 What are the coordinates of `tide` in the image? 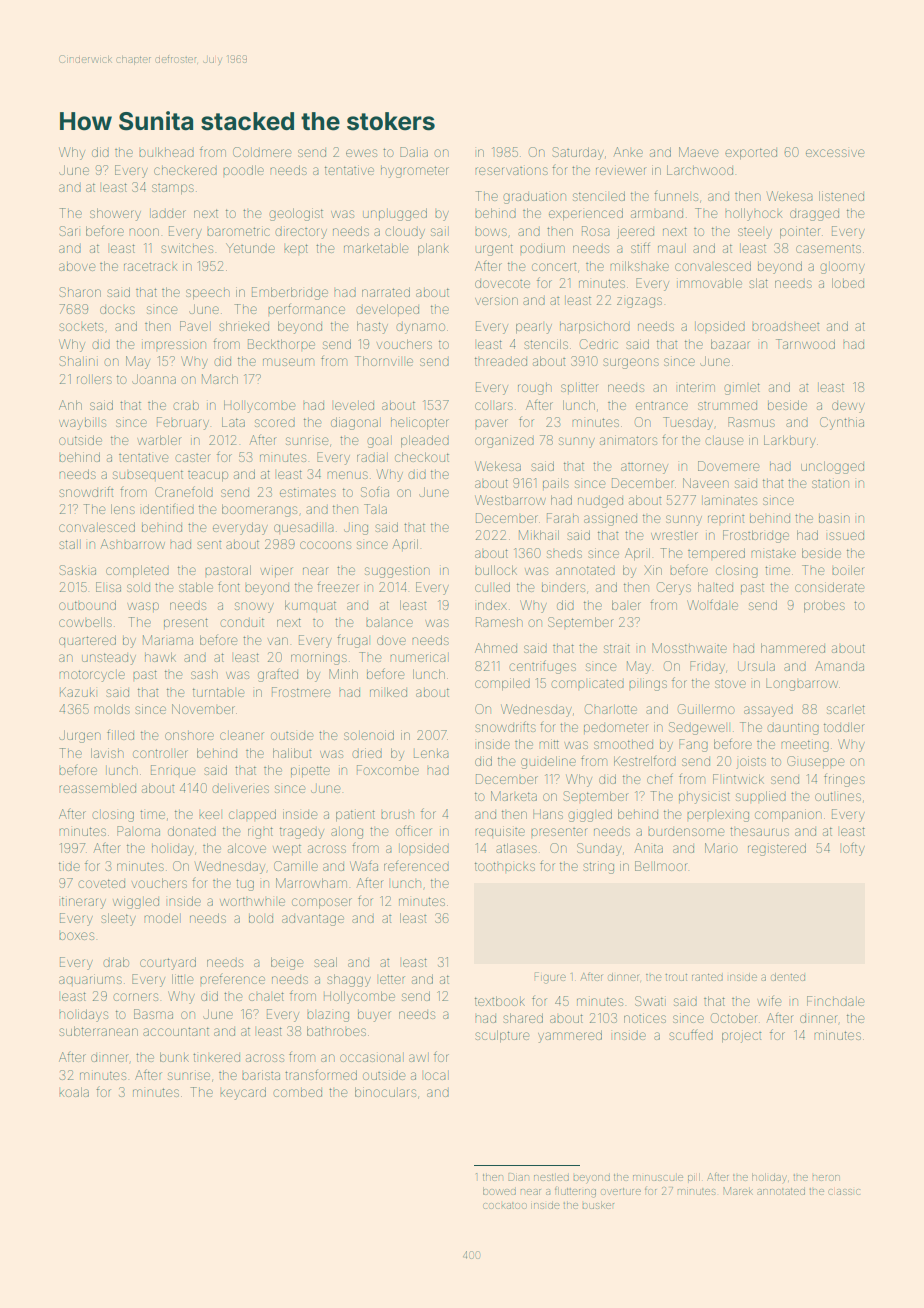 It's located at (69, 866).
